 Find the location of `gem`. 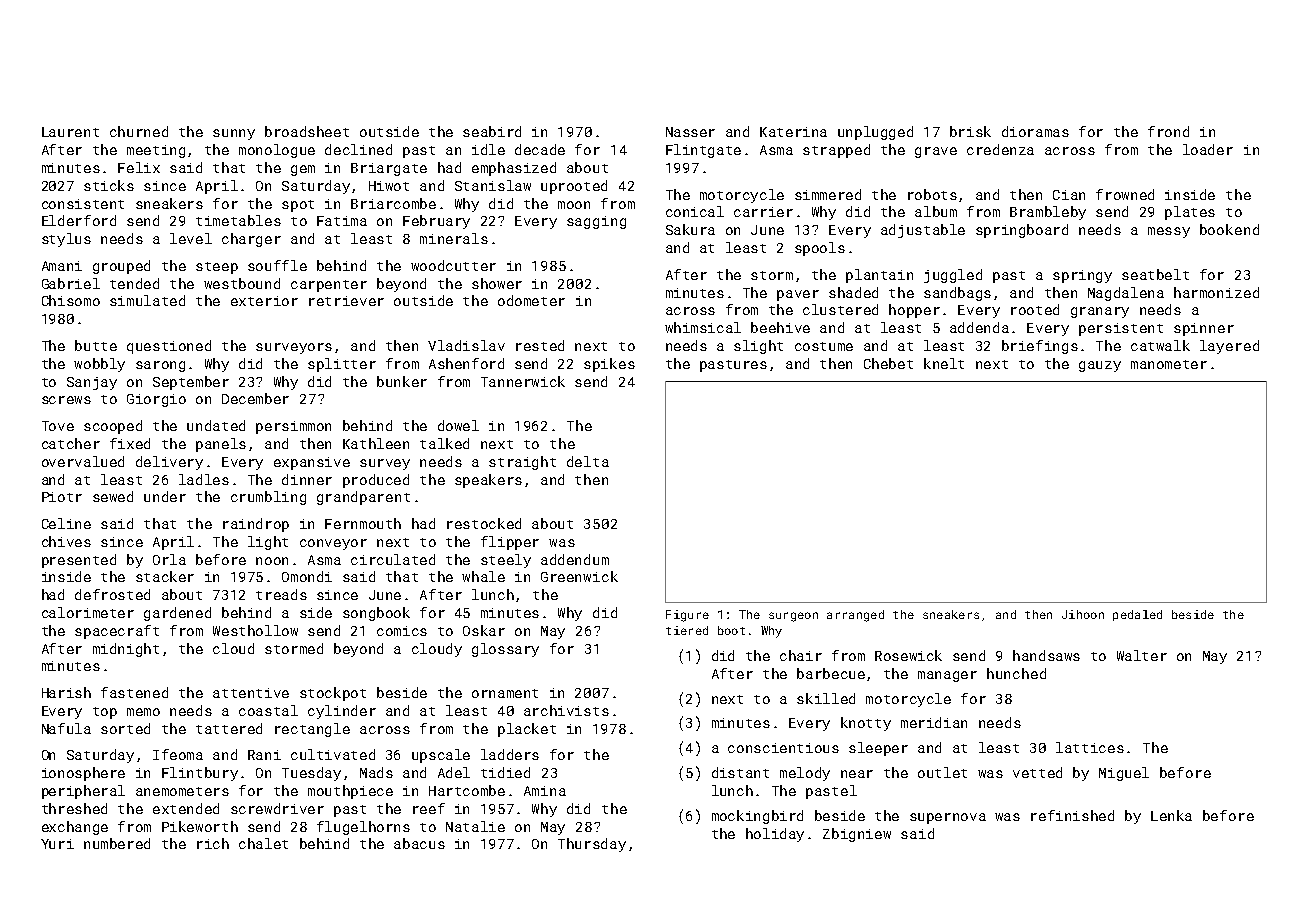

gem is located at coordinates (303, 170).
